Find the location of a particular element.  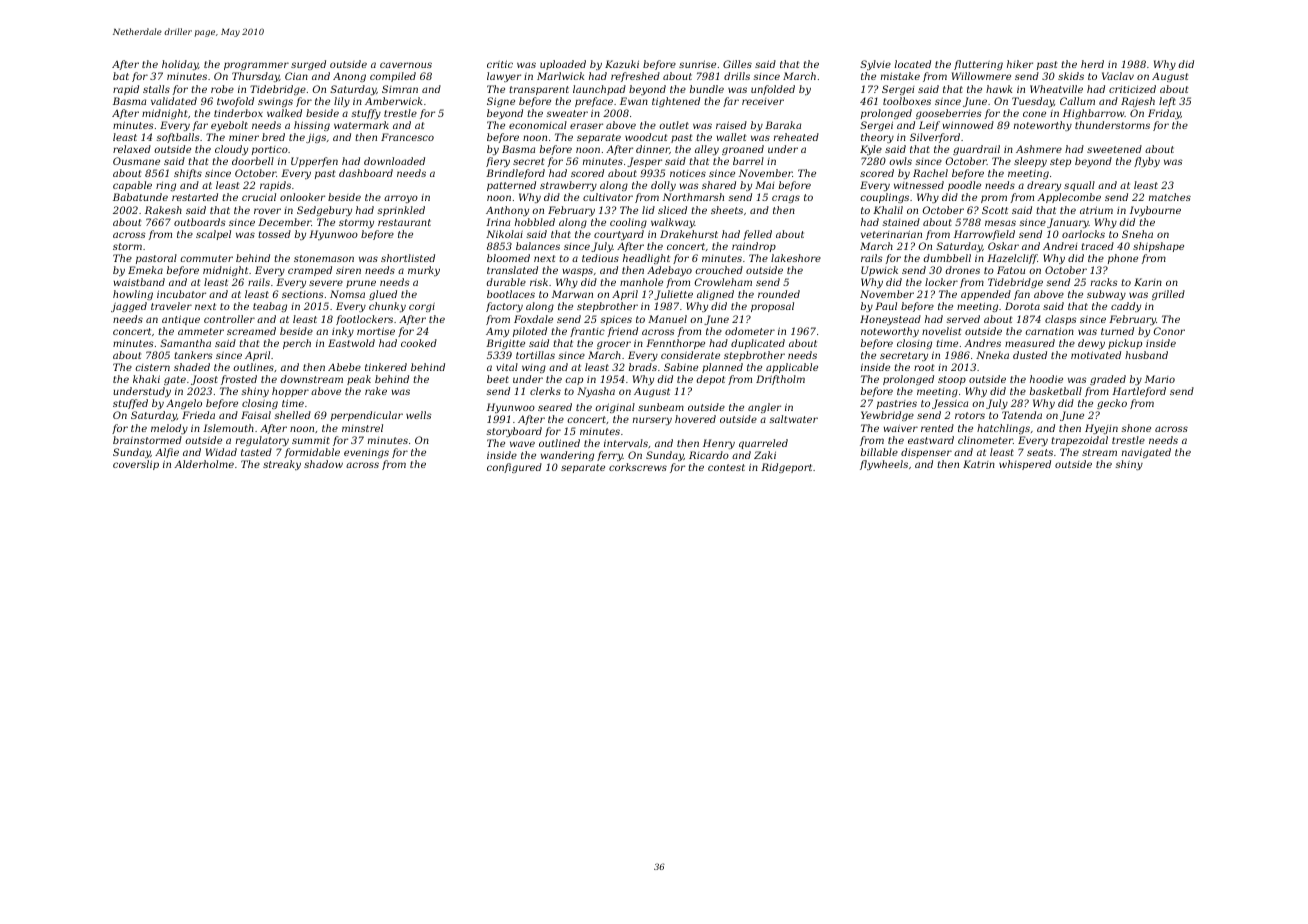

manhole is located at coordinates (641, 282).
